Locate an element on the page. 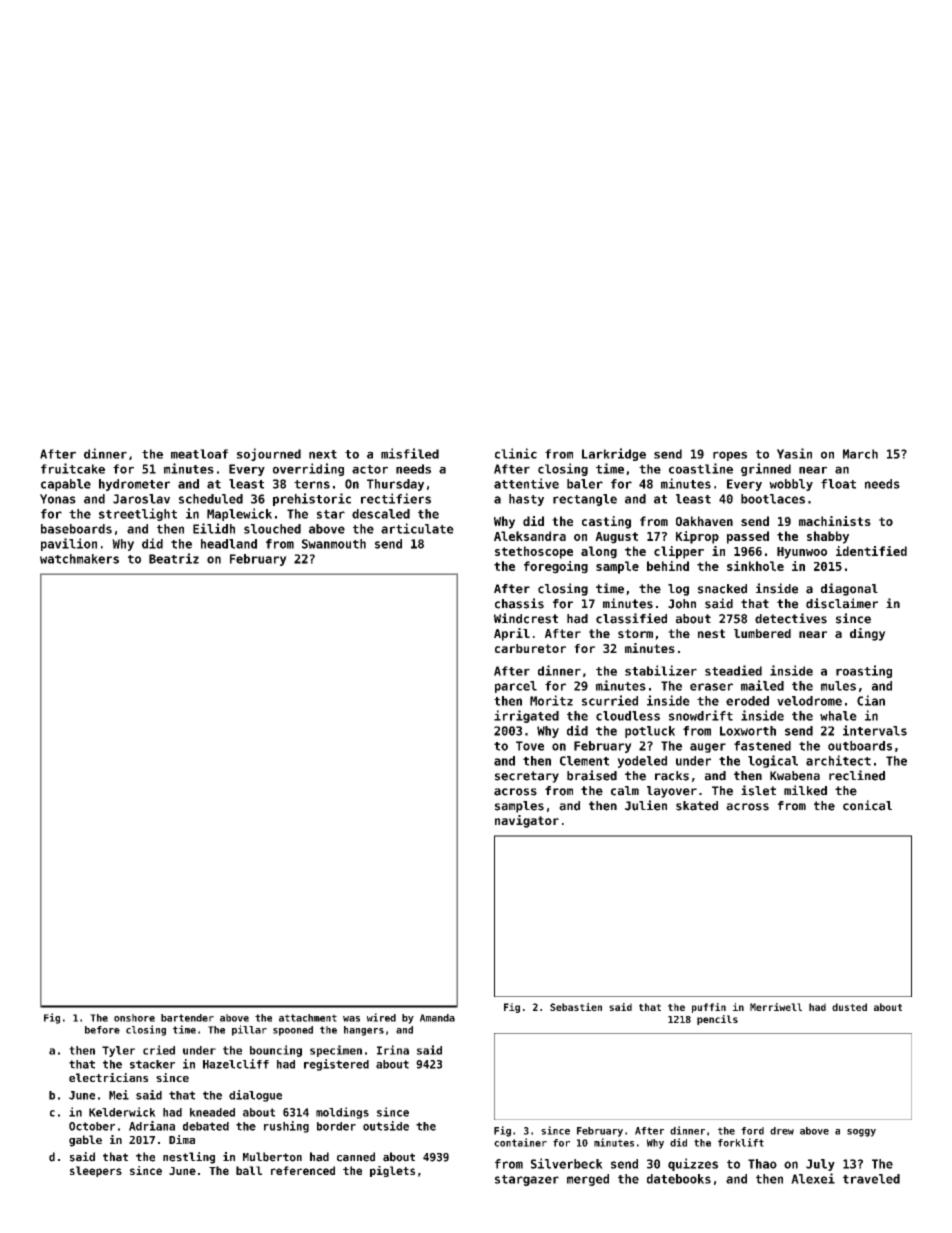 This page has height=1233, width=952. Kelderwick is located at coordinates (122, 1112).
